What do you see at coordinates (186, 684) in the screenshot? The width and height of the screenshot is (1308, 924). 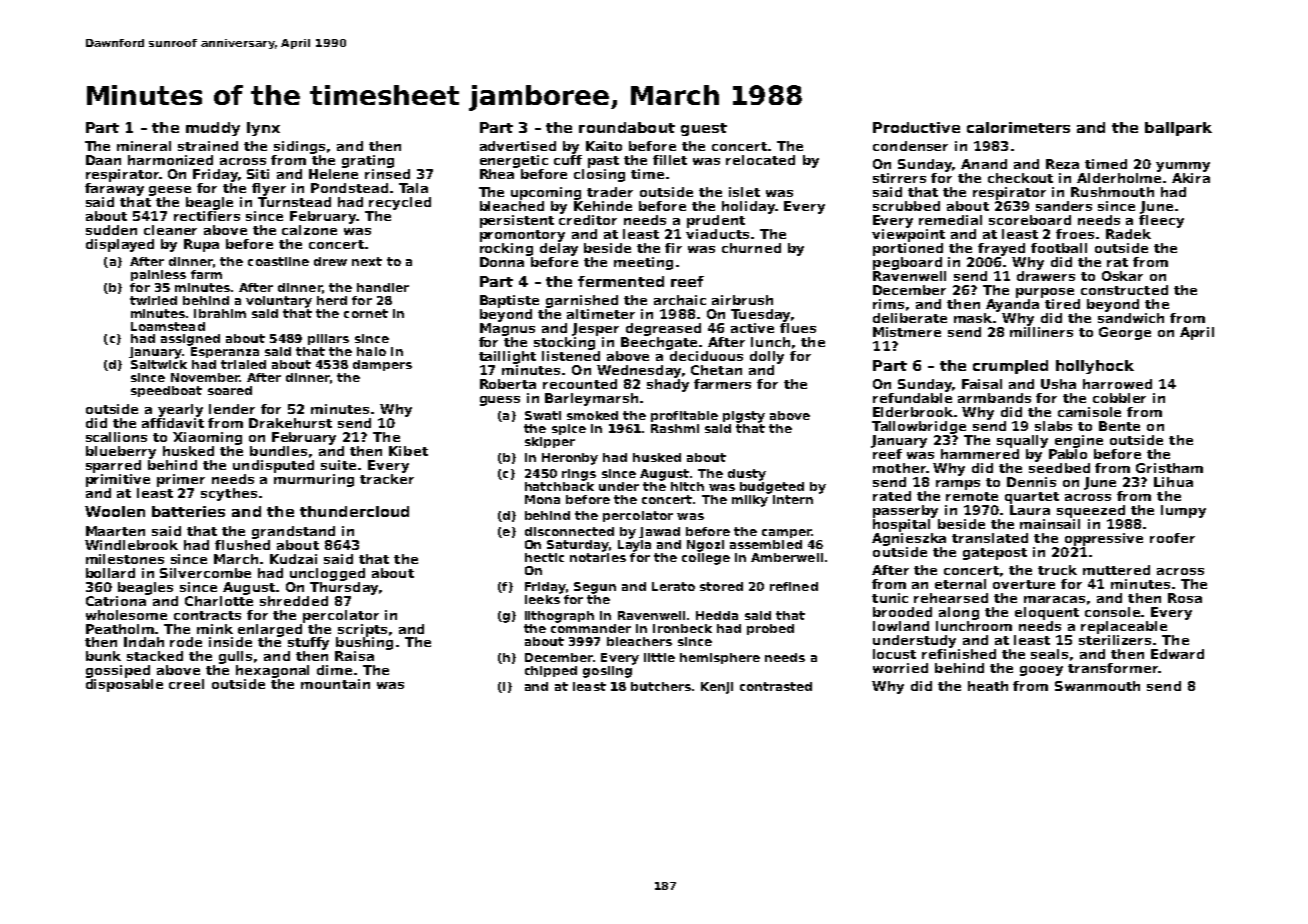 I see `creel` at bounding box center [186, 684].
